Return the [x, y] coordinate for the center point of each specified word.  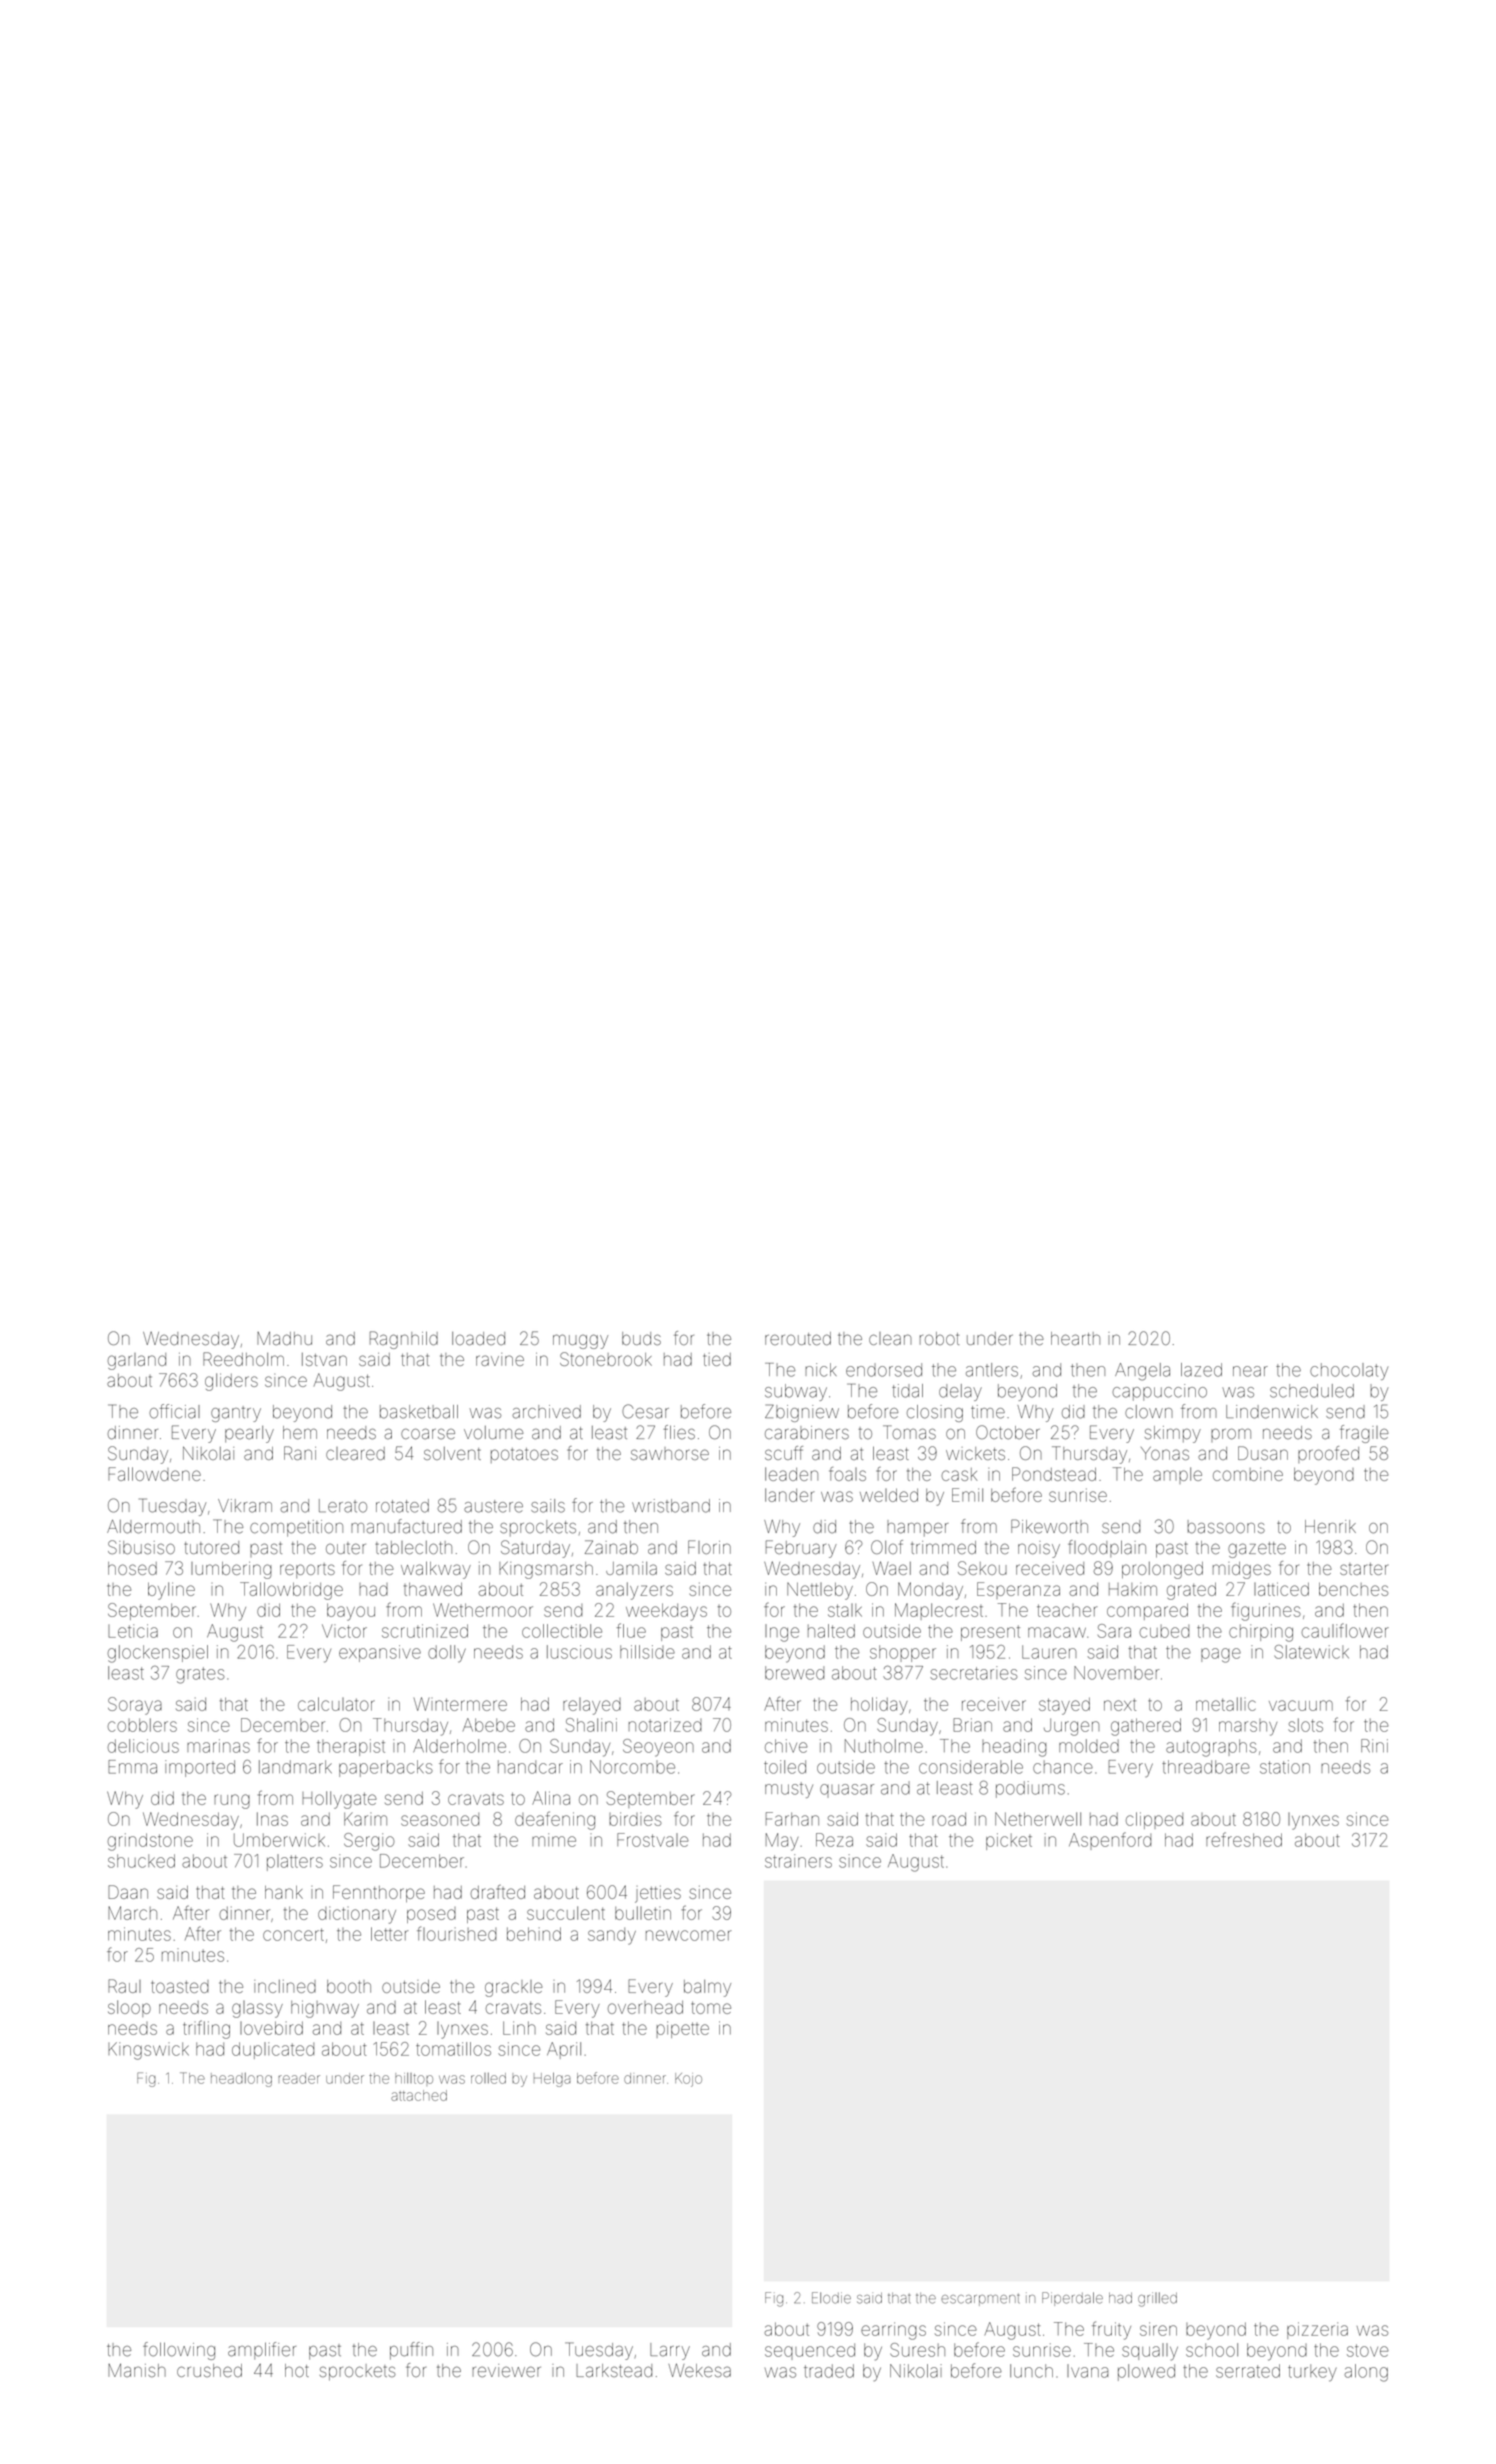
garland [137, 1361]
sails [548, 1506]
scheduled [1312, 1391]
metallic [1226, 1704]
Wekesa [699, 2370]
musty [789, 1790]
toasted [180, 1986]
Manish [137, 2370]
